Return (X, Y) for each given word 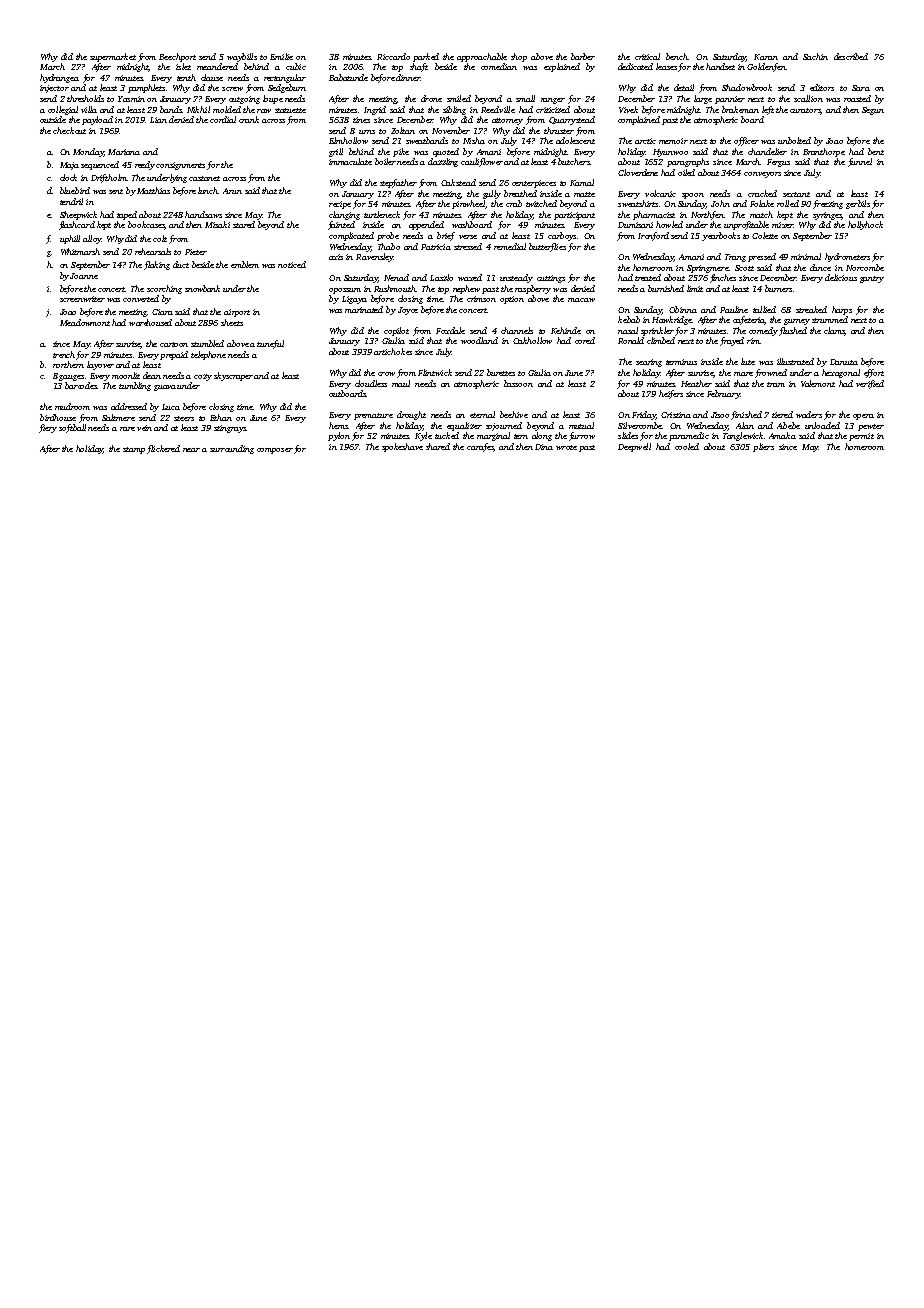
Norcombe (865, 267)
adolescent (575, 140)
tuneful (270, 344)
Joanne (84, 276)
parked (426, 57)
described (851, 56)
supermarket (113, 57)
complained (639, 120)
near (191, 450)
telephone (208, 355)
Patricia (436, 247)
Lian (158, 120)
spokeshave (402, 447)
